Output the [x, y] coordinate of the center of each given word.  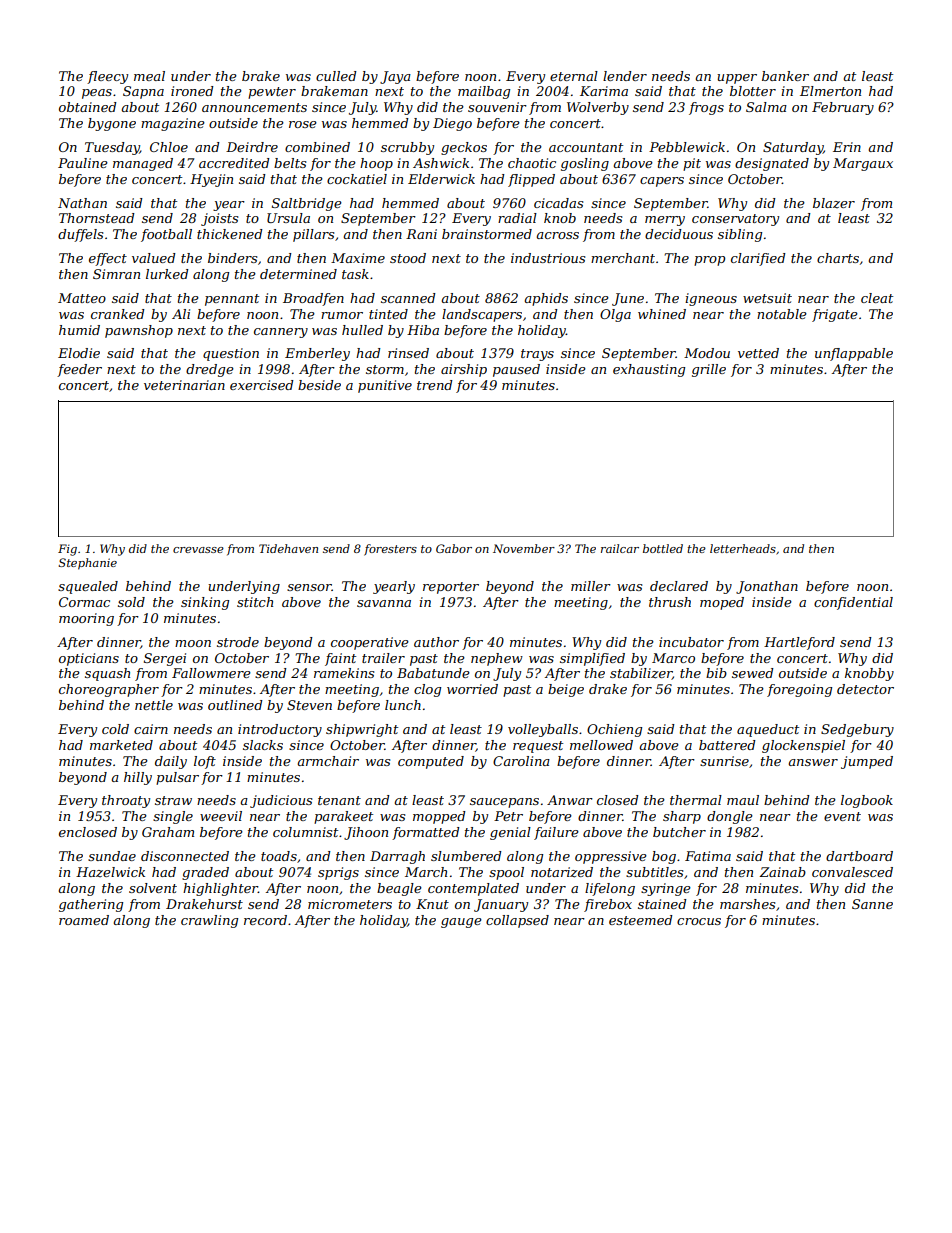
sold [131, 602]
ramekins [344, 673]
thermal [696, 800]
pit [692, 164]
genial [510, 833]
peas [97, 94]
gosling [585, 164]
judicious [281, 801]
